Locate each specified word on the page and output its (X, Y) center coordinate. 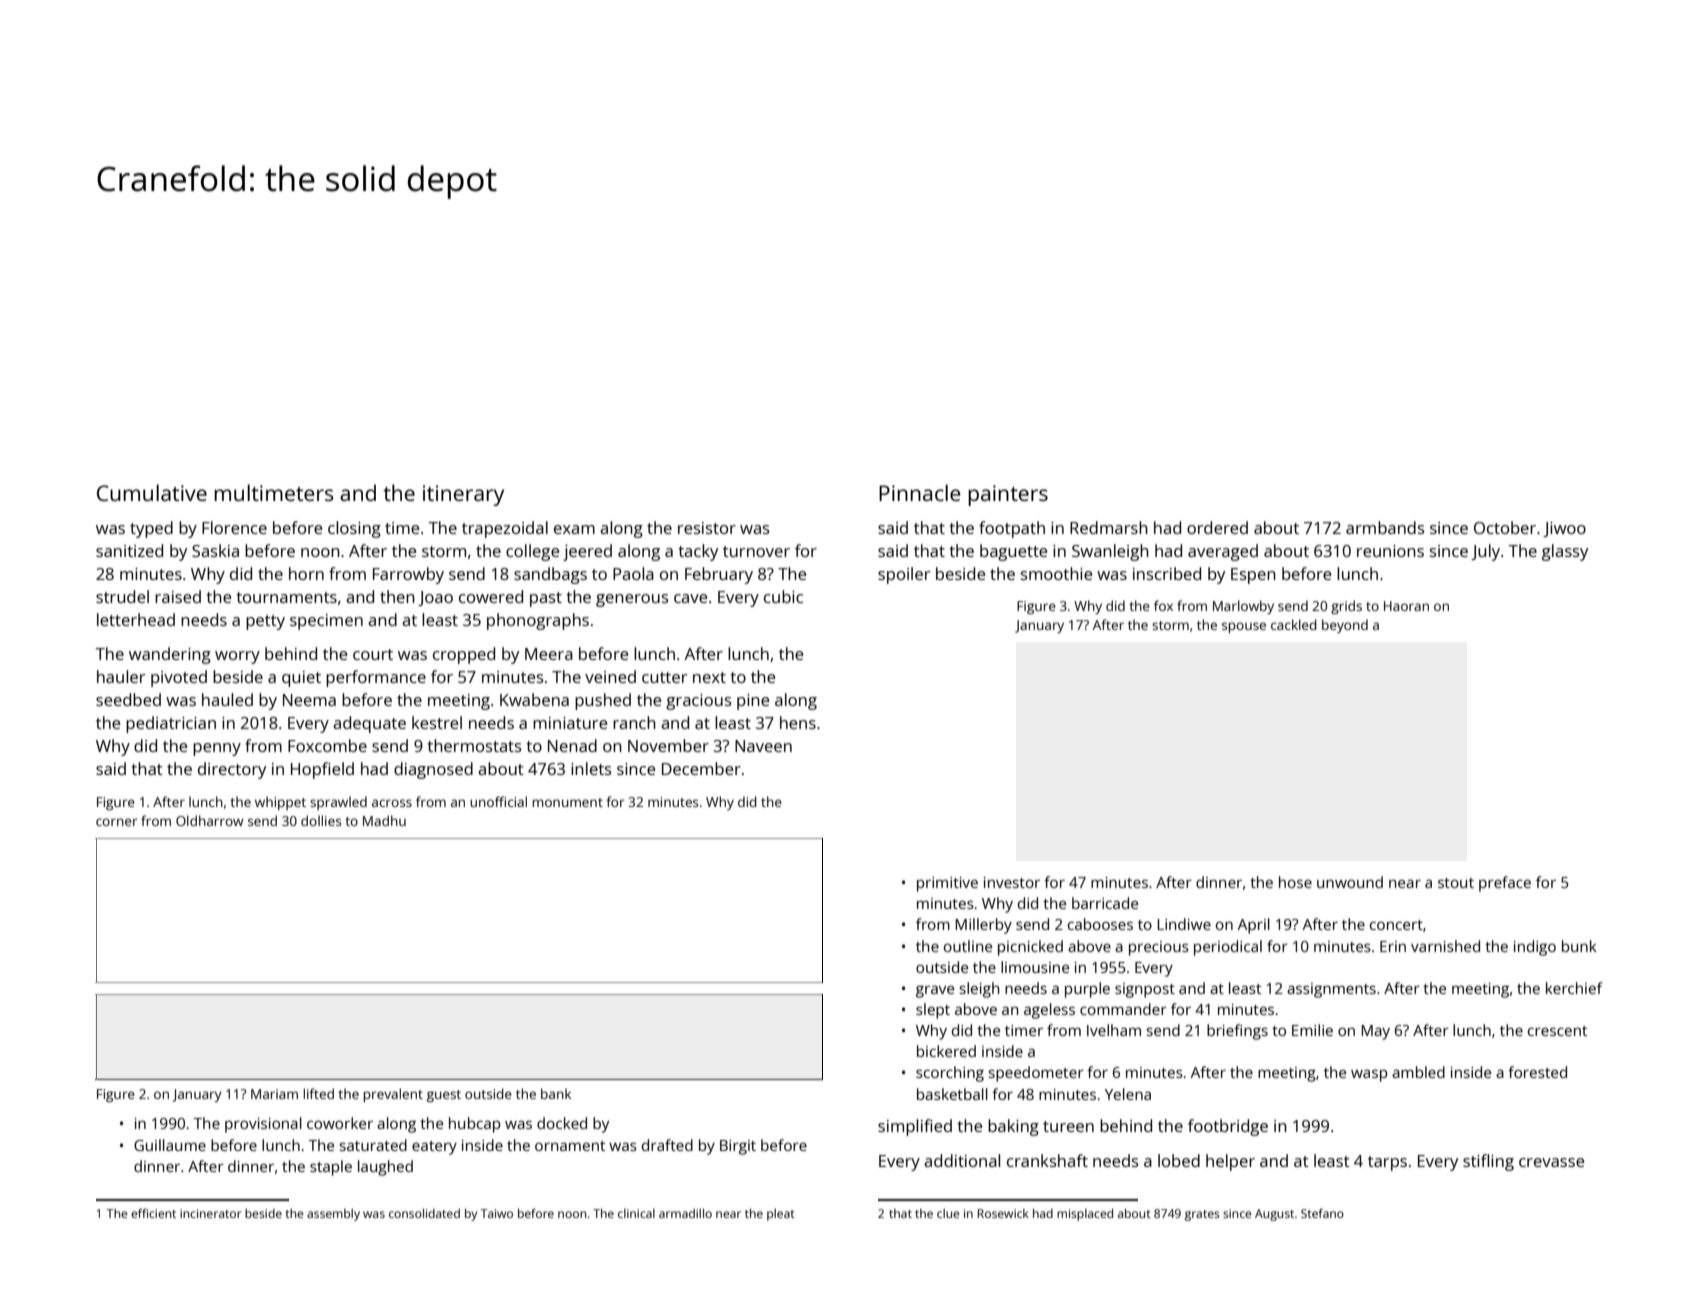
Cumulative (152, 492)
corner (116, 822)
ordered (1217, 527)
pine (753, 702)
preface (1505, 884)
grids (1346, 607)
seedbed (128, 699)
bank (556, 1093)
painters (1008, 495)
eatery (434, 1148)
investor (1012, 882)
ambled (1418, 1072)
